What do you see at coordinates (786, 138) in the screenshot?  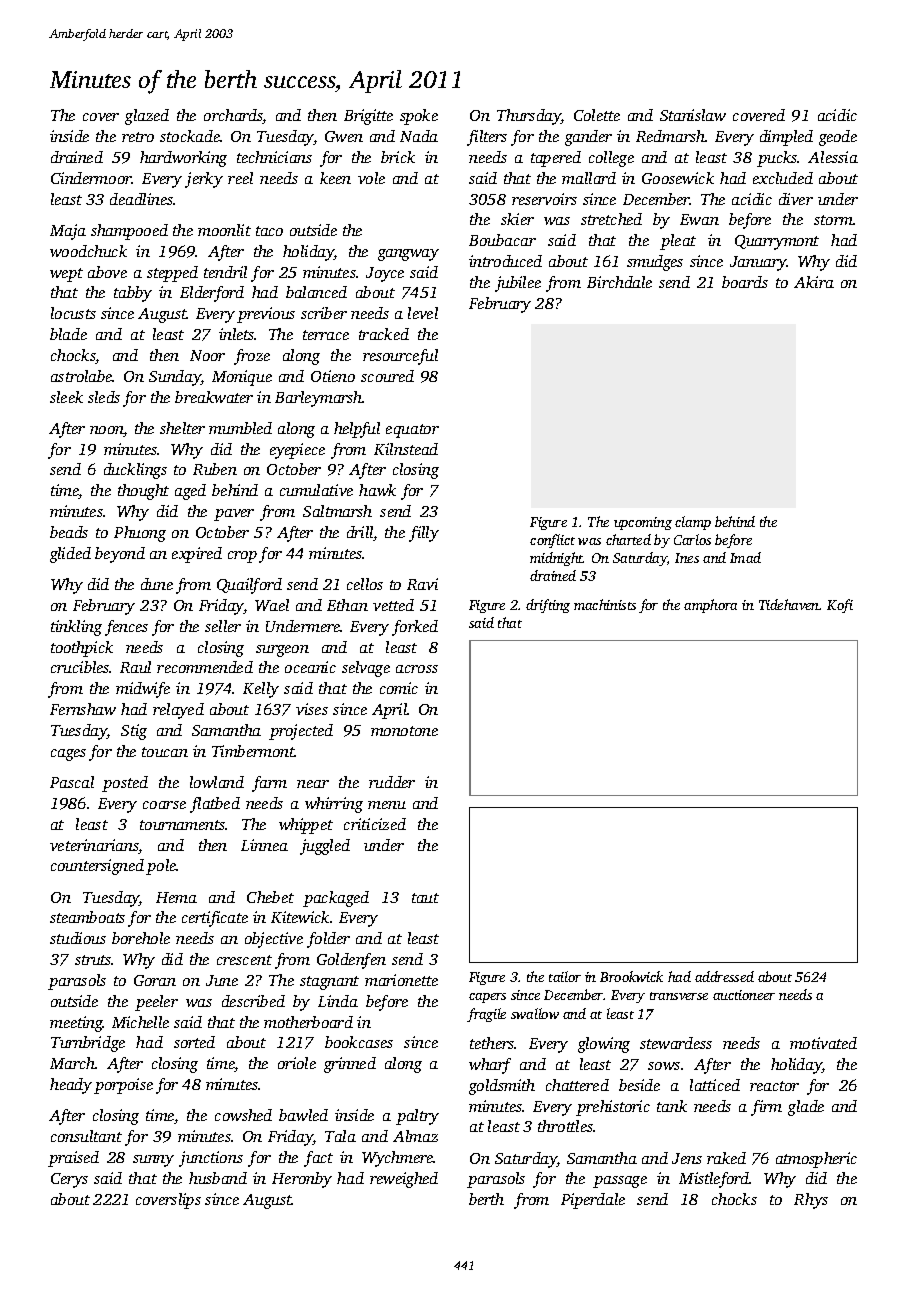 I see `dimpled` at bounding box center [786, 138].
